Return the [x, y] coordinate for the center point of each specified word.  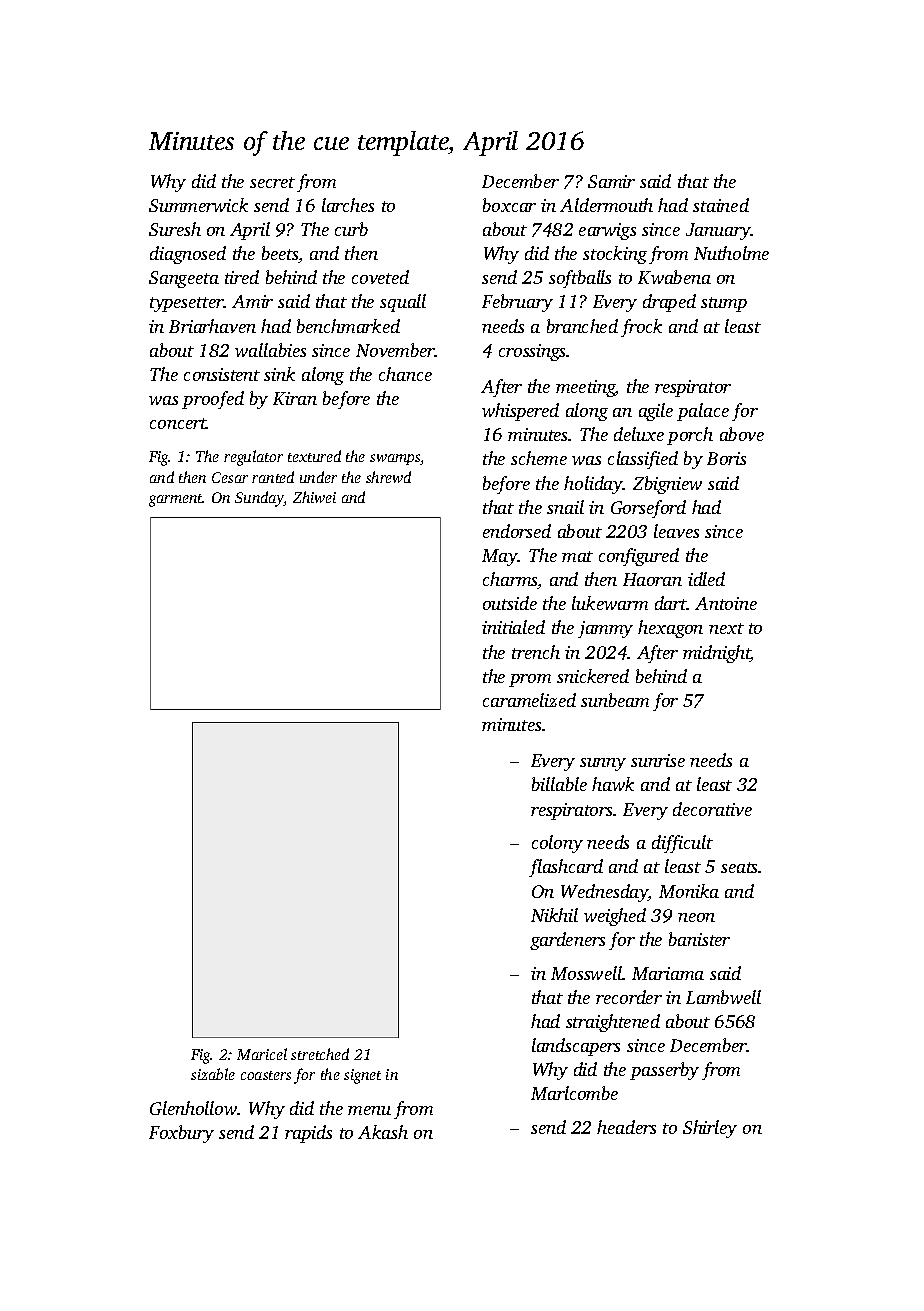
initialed [513, 627]
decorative [712, 809]
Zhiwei [314, 497]
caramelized [529, 700]
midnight [717, 654]
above [742, 434]
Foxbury [181, 1134]
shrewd [388, 477]
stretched [320, 1054]
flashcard [566, 868]
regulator [253, 458]
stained [721, 205]
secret [272, 182]
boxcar [509, 205]
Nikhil [554, 915]
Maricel [262, 1054]
